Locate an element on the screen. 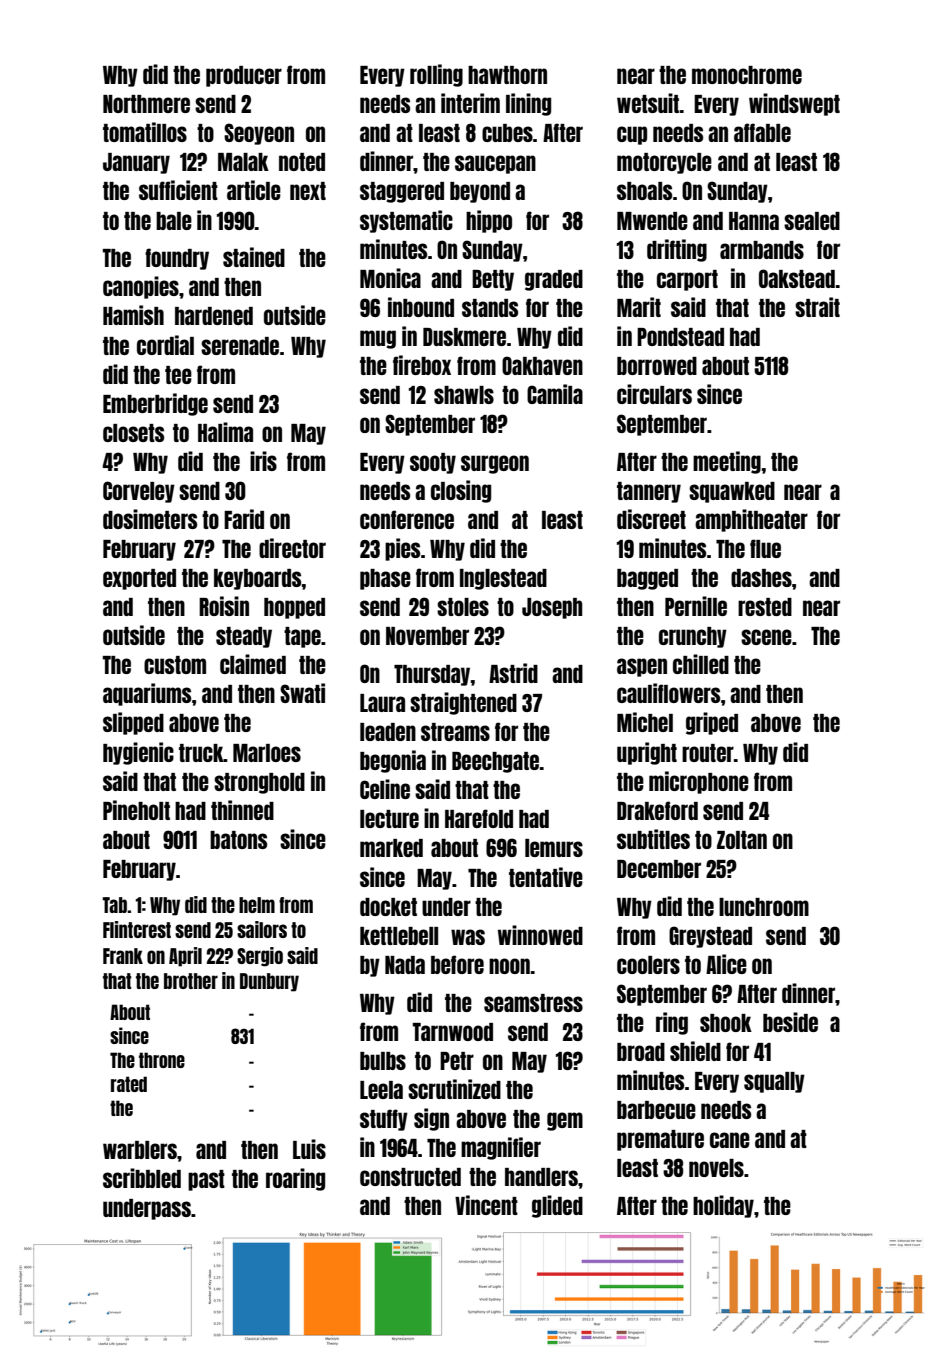 The image size is (943, 1365). iris is located at coordinates (263, 461).
